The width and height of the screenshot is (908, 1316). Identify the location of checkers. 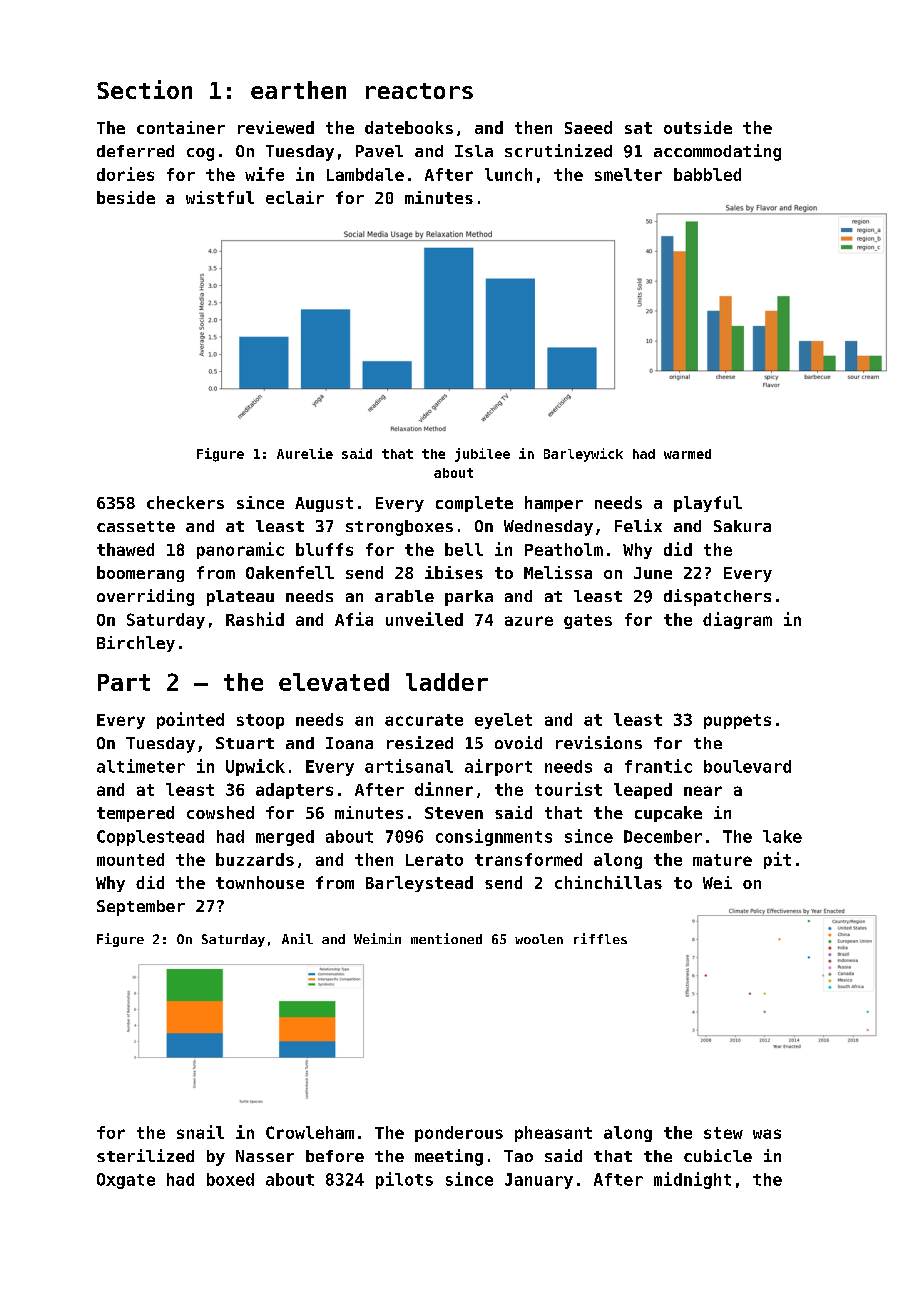
(185, 502).
